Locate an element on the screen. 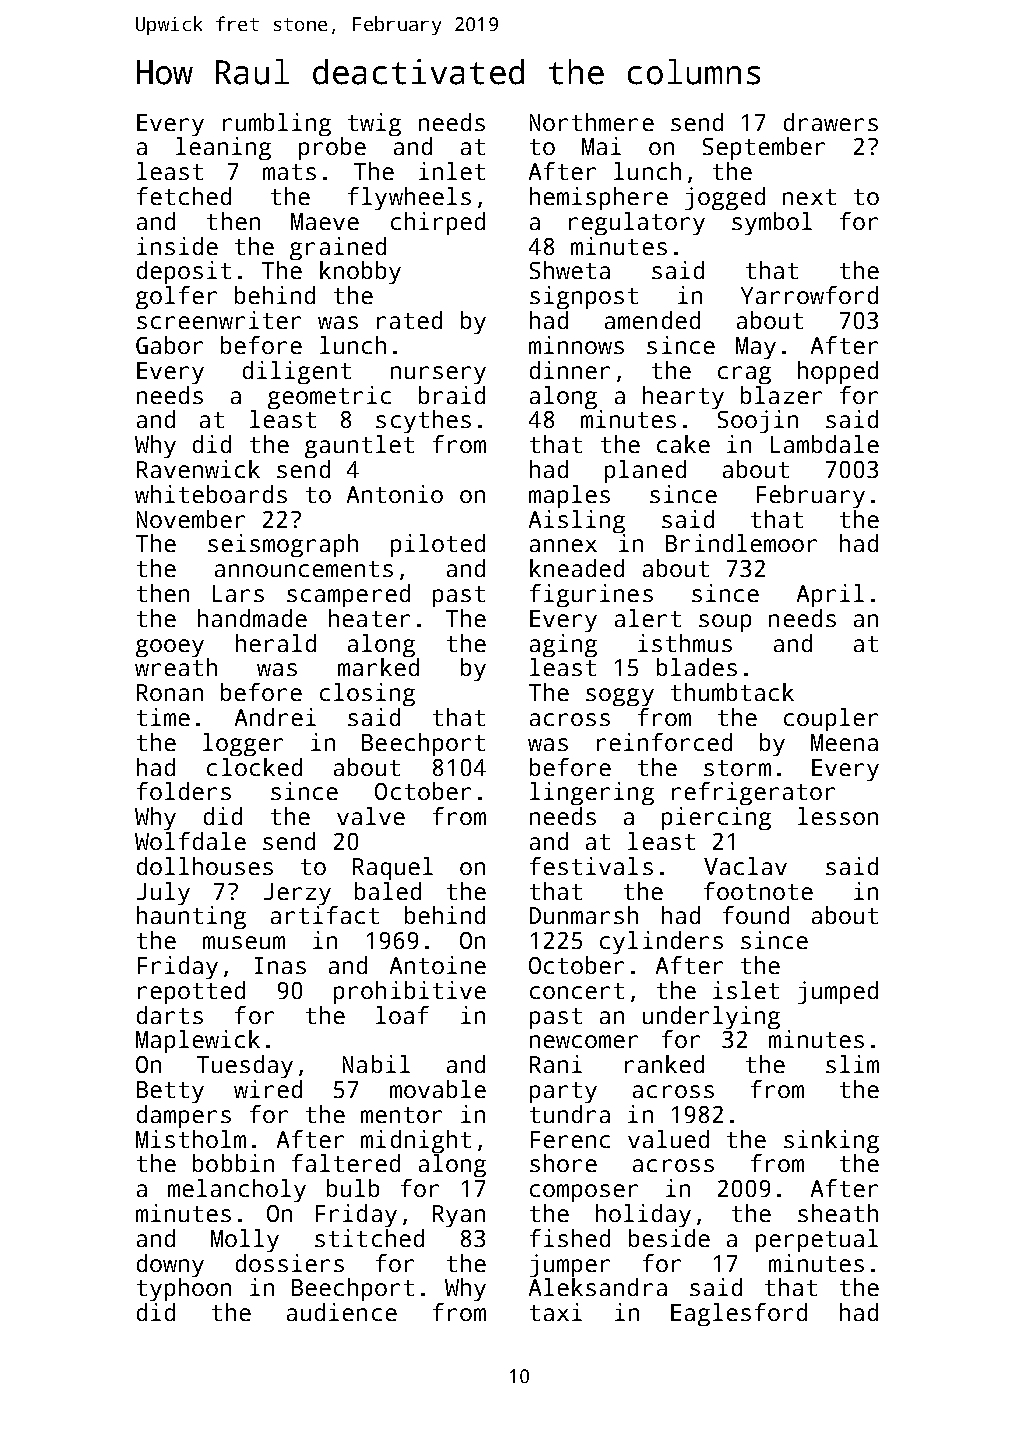 The image size is (1015, 1442). Molly is located at coordinates (245, 1240).
